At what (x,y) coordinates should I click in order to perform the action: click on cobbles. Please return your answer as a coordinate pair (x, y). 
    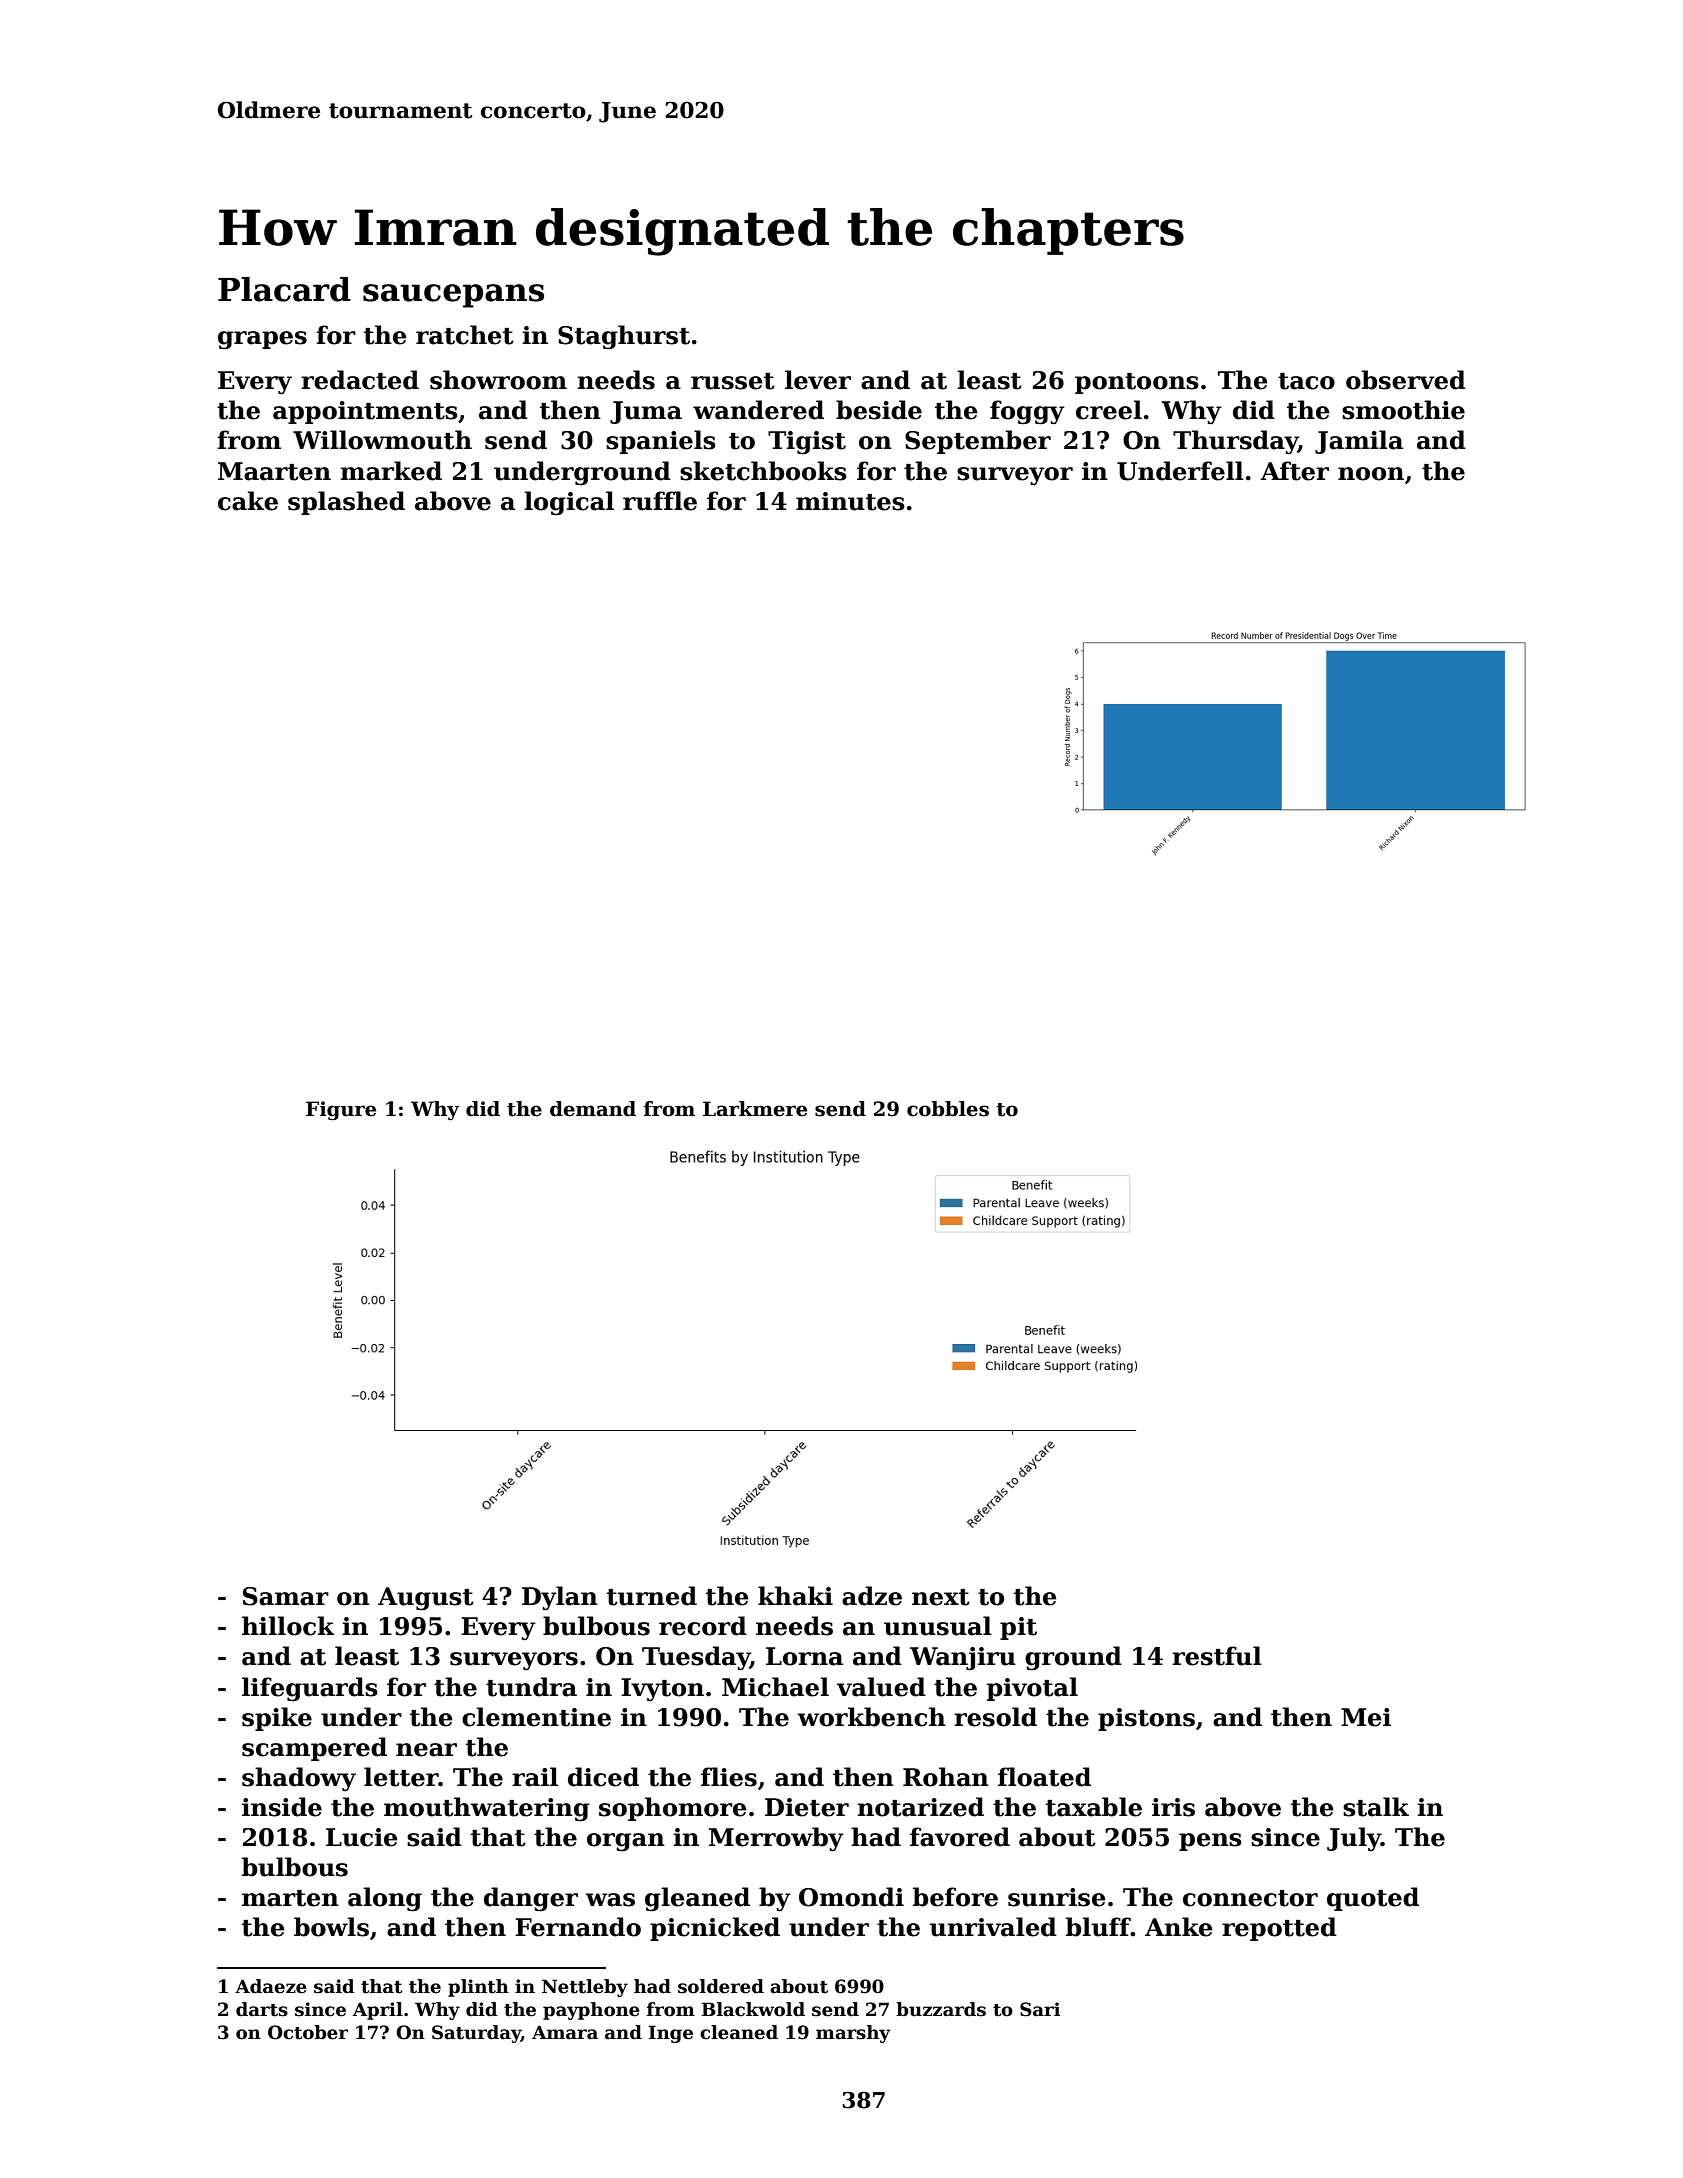
    Looking at the image, I should click on (948, 1109).
